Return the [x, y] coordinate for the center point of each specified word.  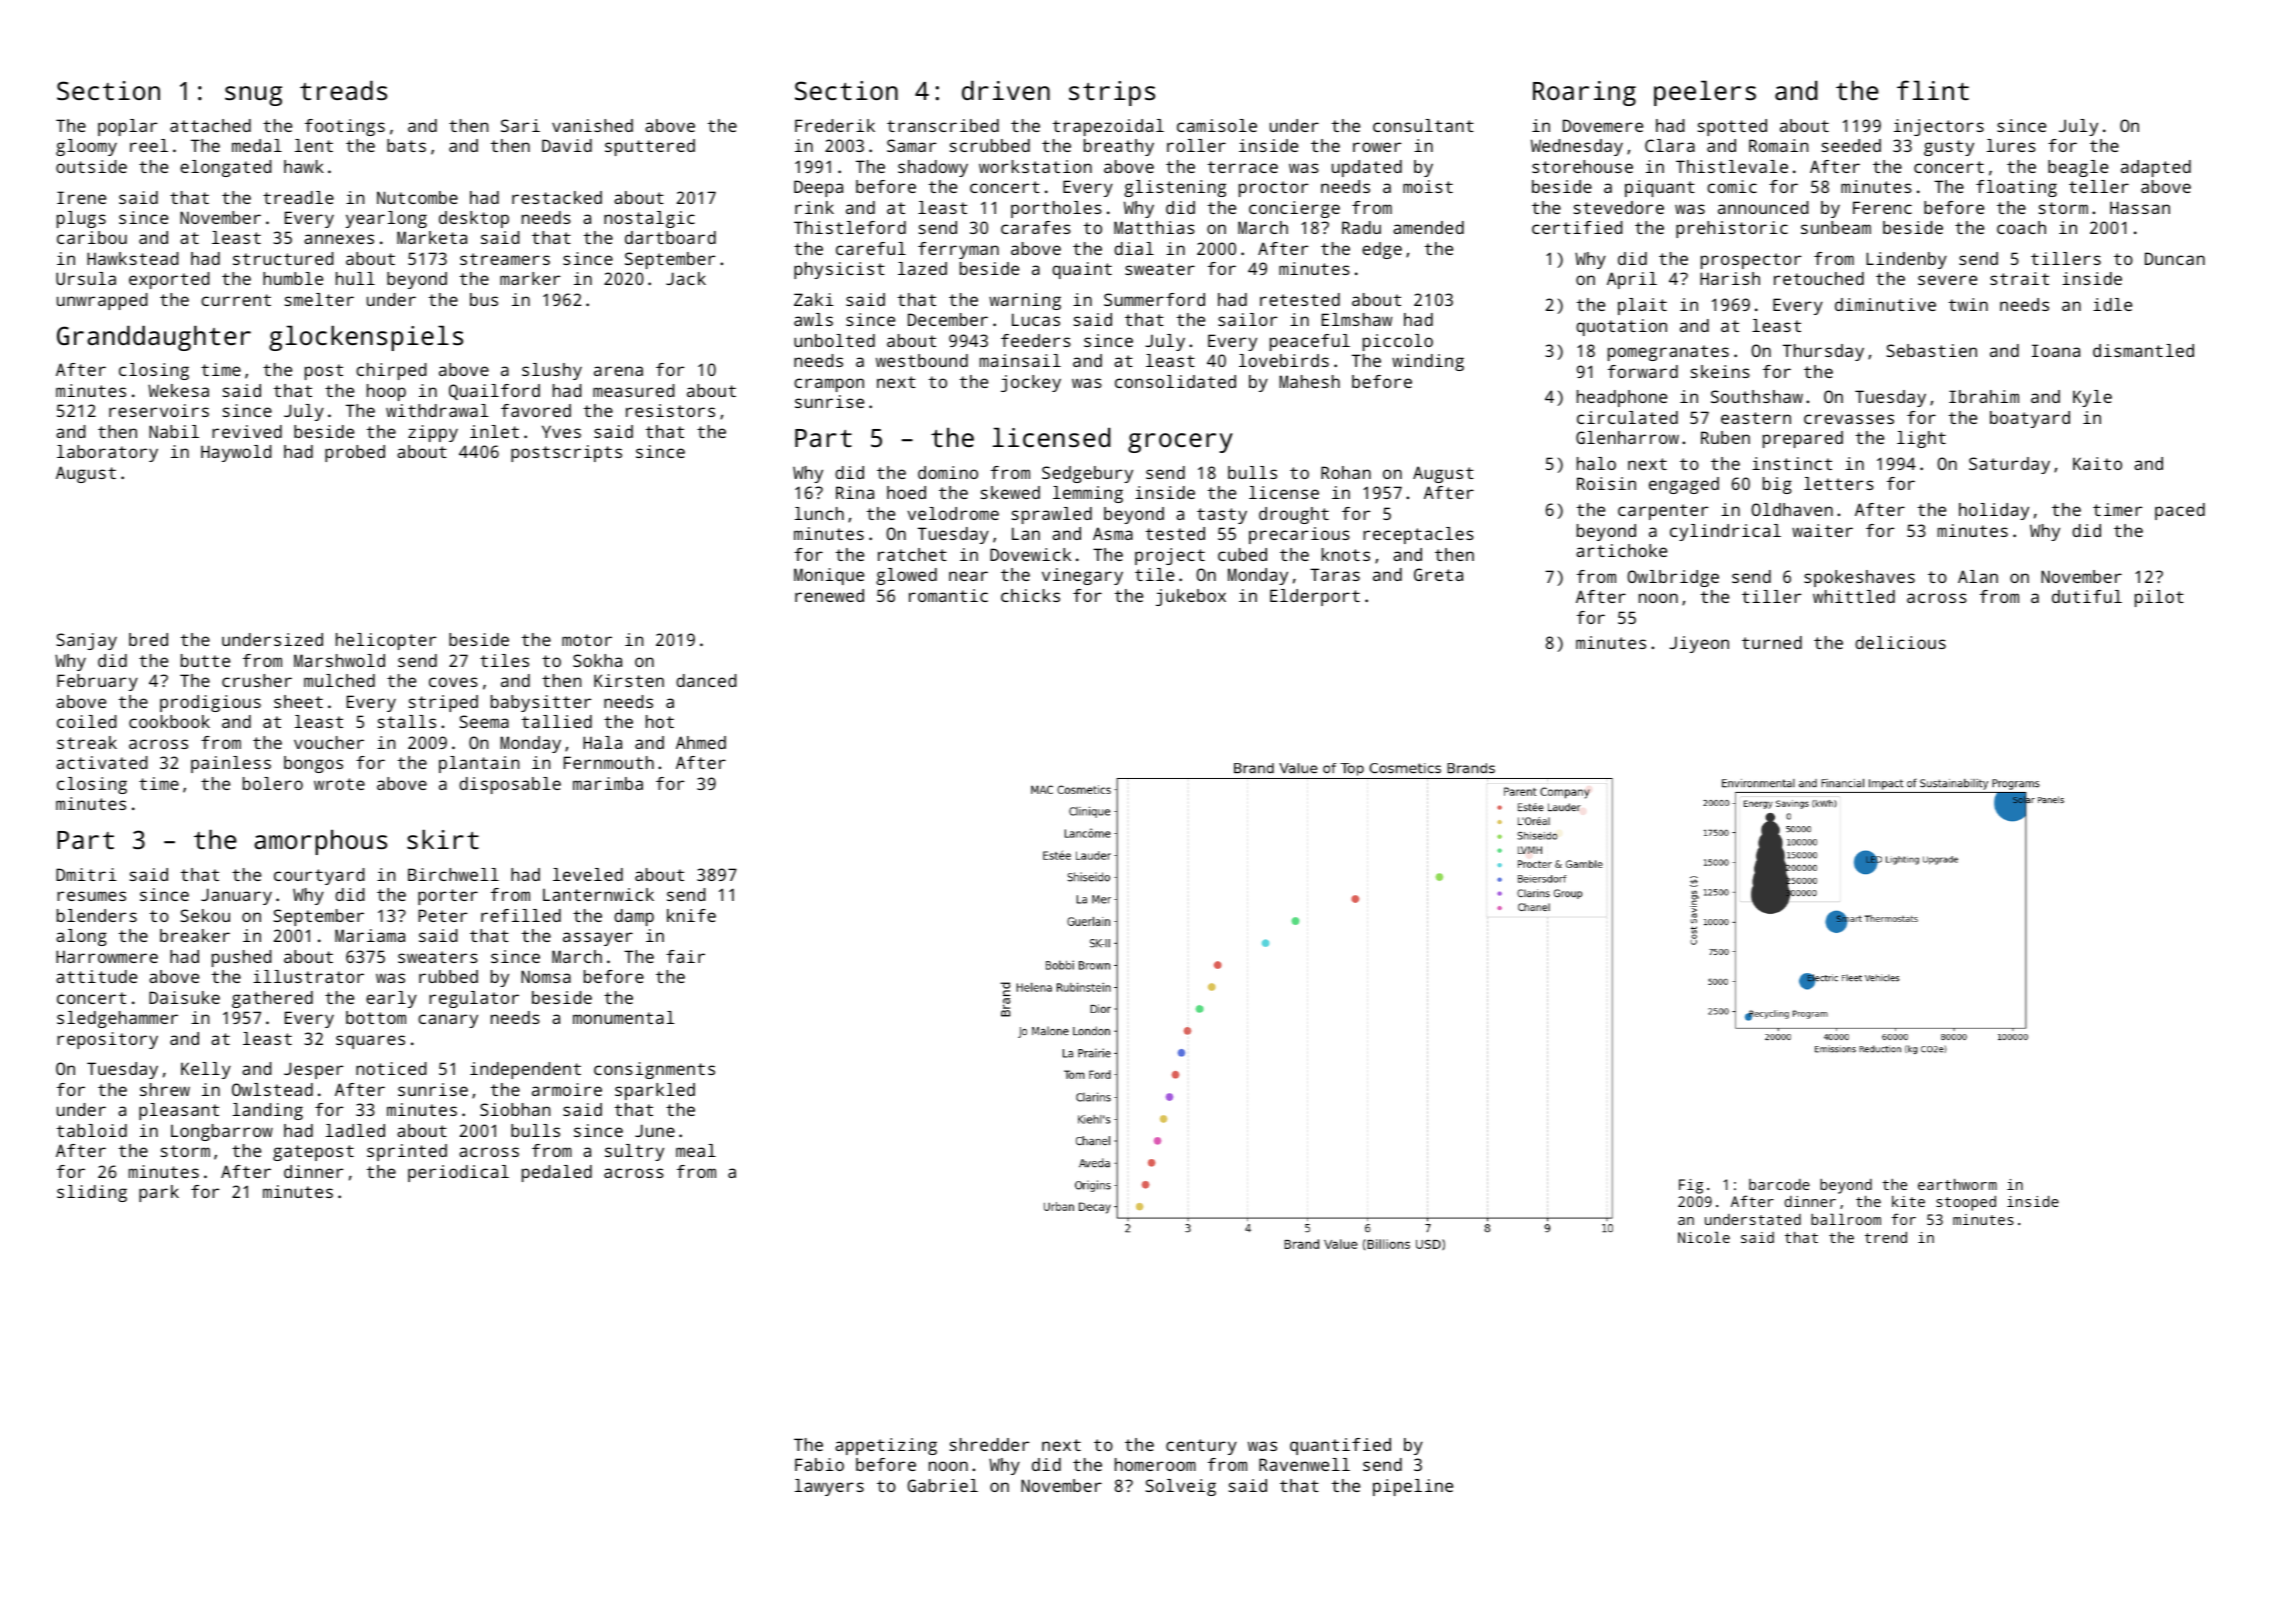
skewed [1010, 492]
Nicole [1704, 1237]
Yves [561, 431]
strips [1112, 93]
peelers [1705, 93]
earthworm [1957, 1184]
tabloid [91, 1130]
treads [343, 90]
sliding [92, 1193]
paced [2180, 511]
